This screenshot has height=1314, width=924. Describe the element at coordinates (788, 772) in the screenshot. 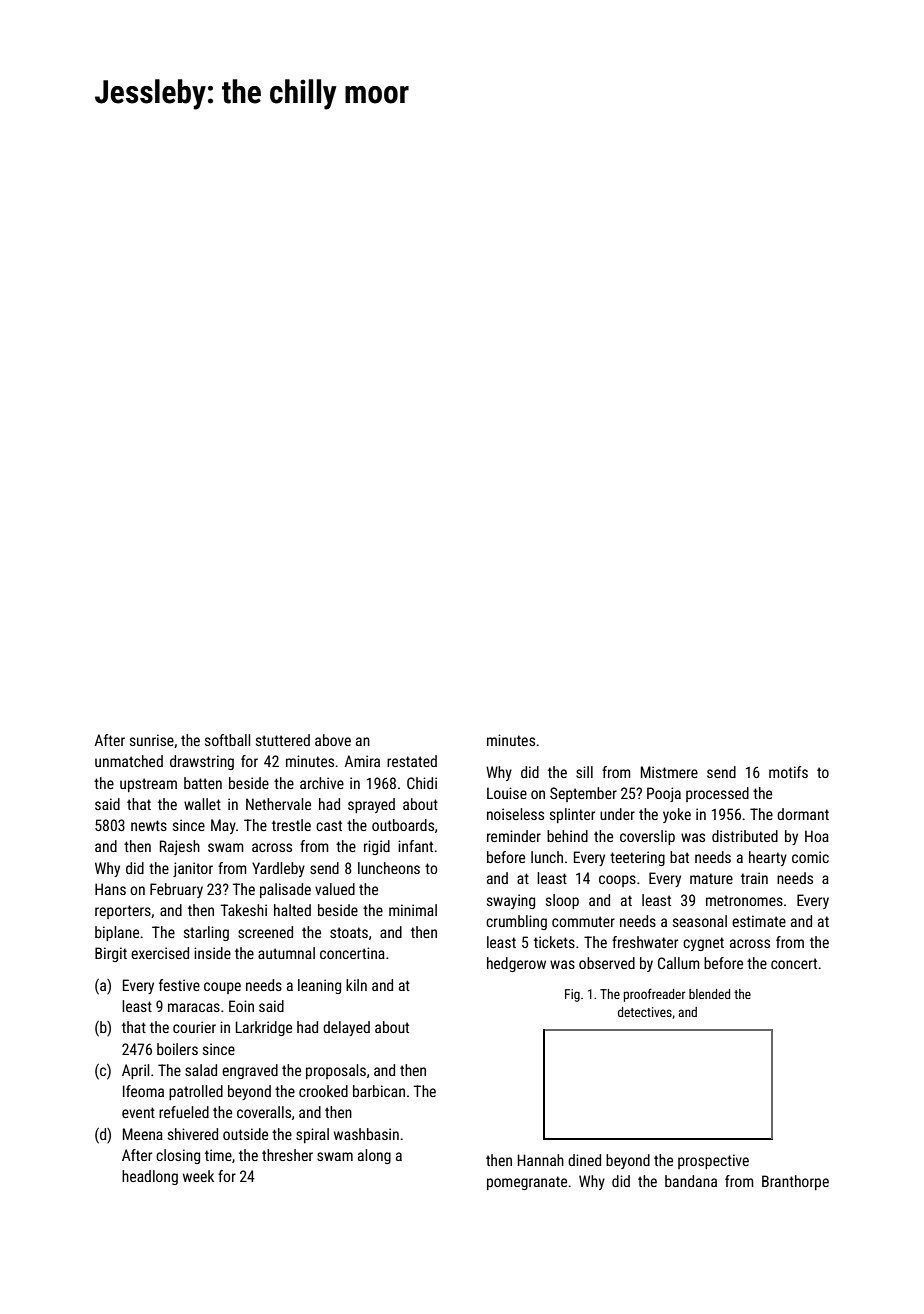

I see `motifs` at that location.
